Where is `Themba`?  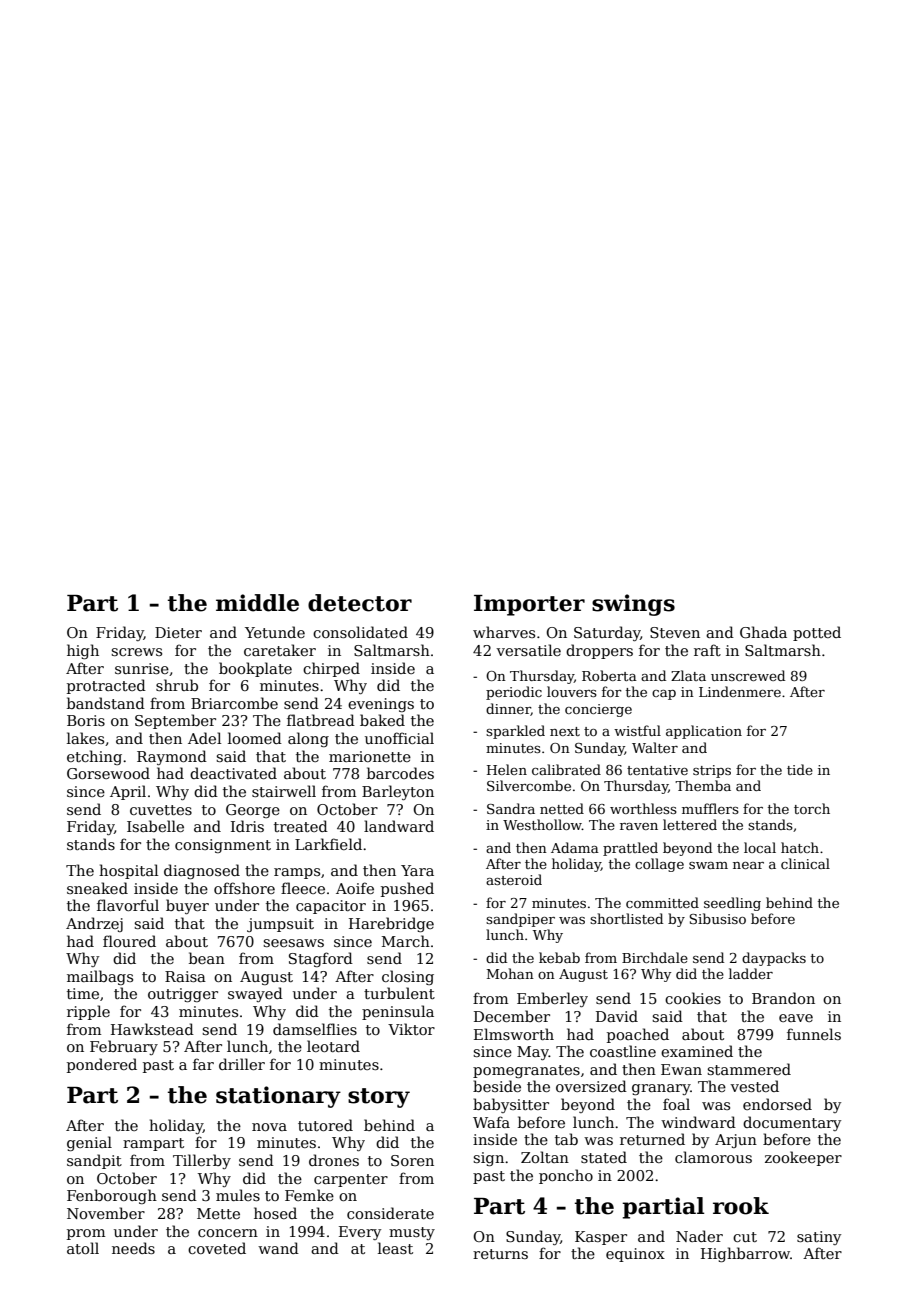 Themba is located at coordinates (703, 785).
